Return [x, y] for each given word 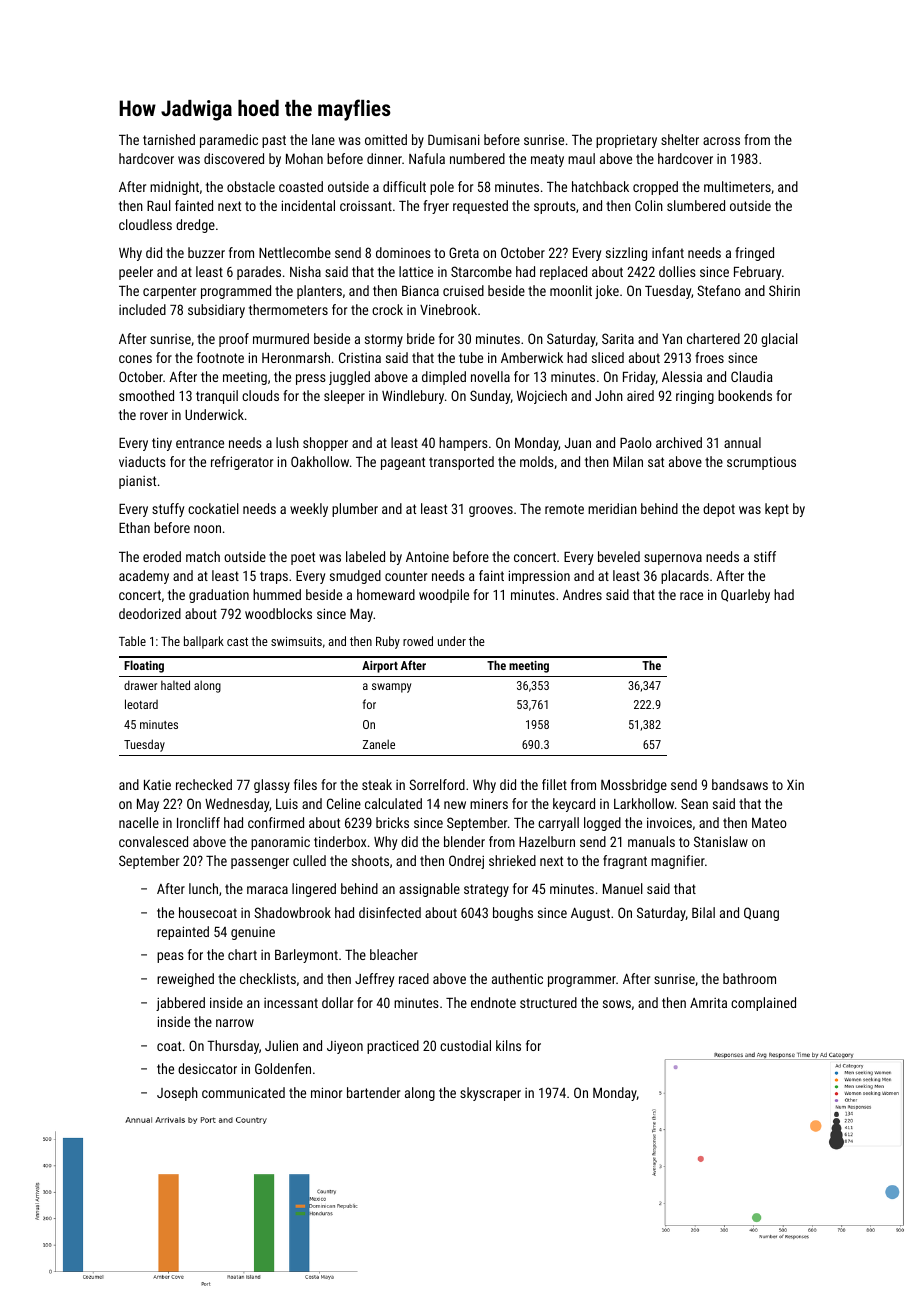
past [274, 141]
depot [719, 510]
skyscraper [490, 1094]
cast [237, 641]
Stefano [719, 290]
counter [406, 576]
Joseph [177, 1094]
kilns [508, 1045]
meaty [547, 160]
